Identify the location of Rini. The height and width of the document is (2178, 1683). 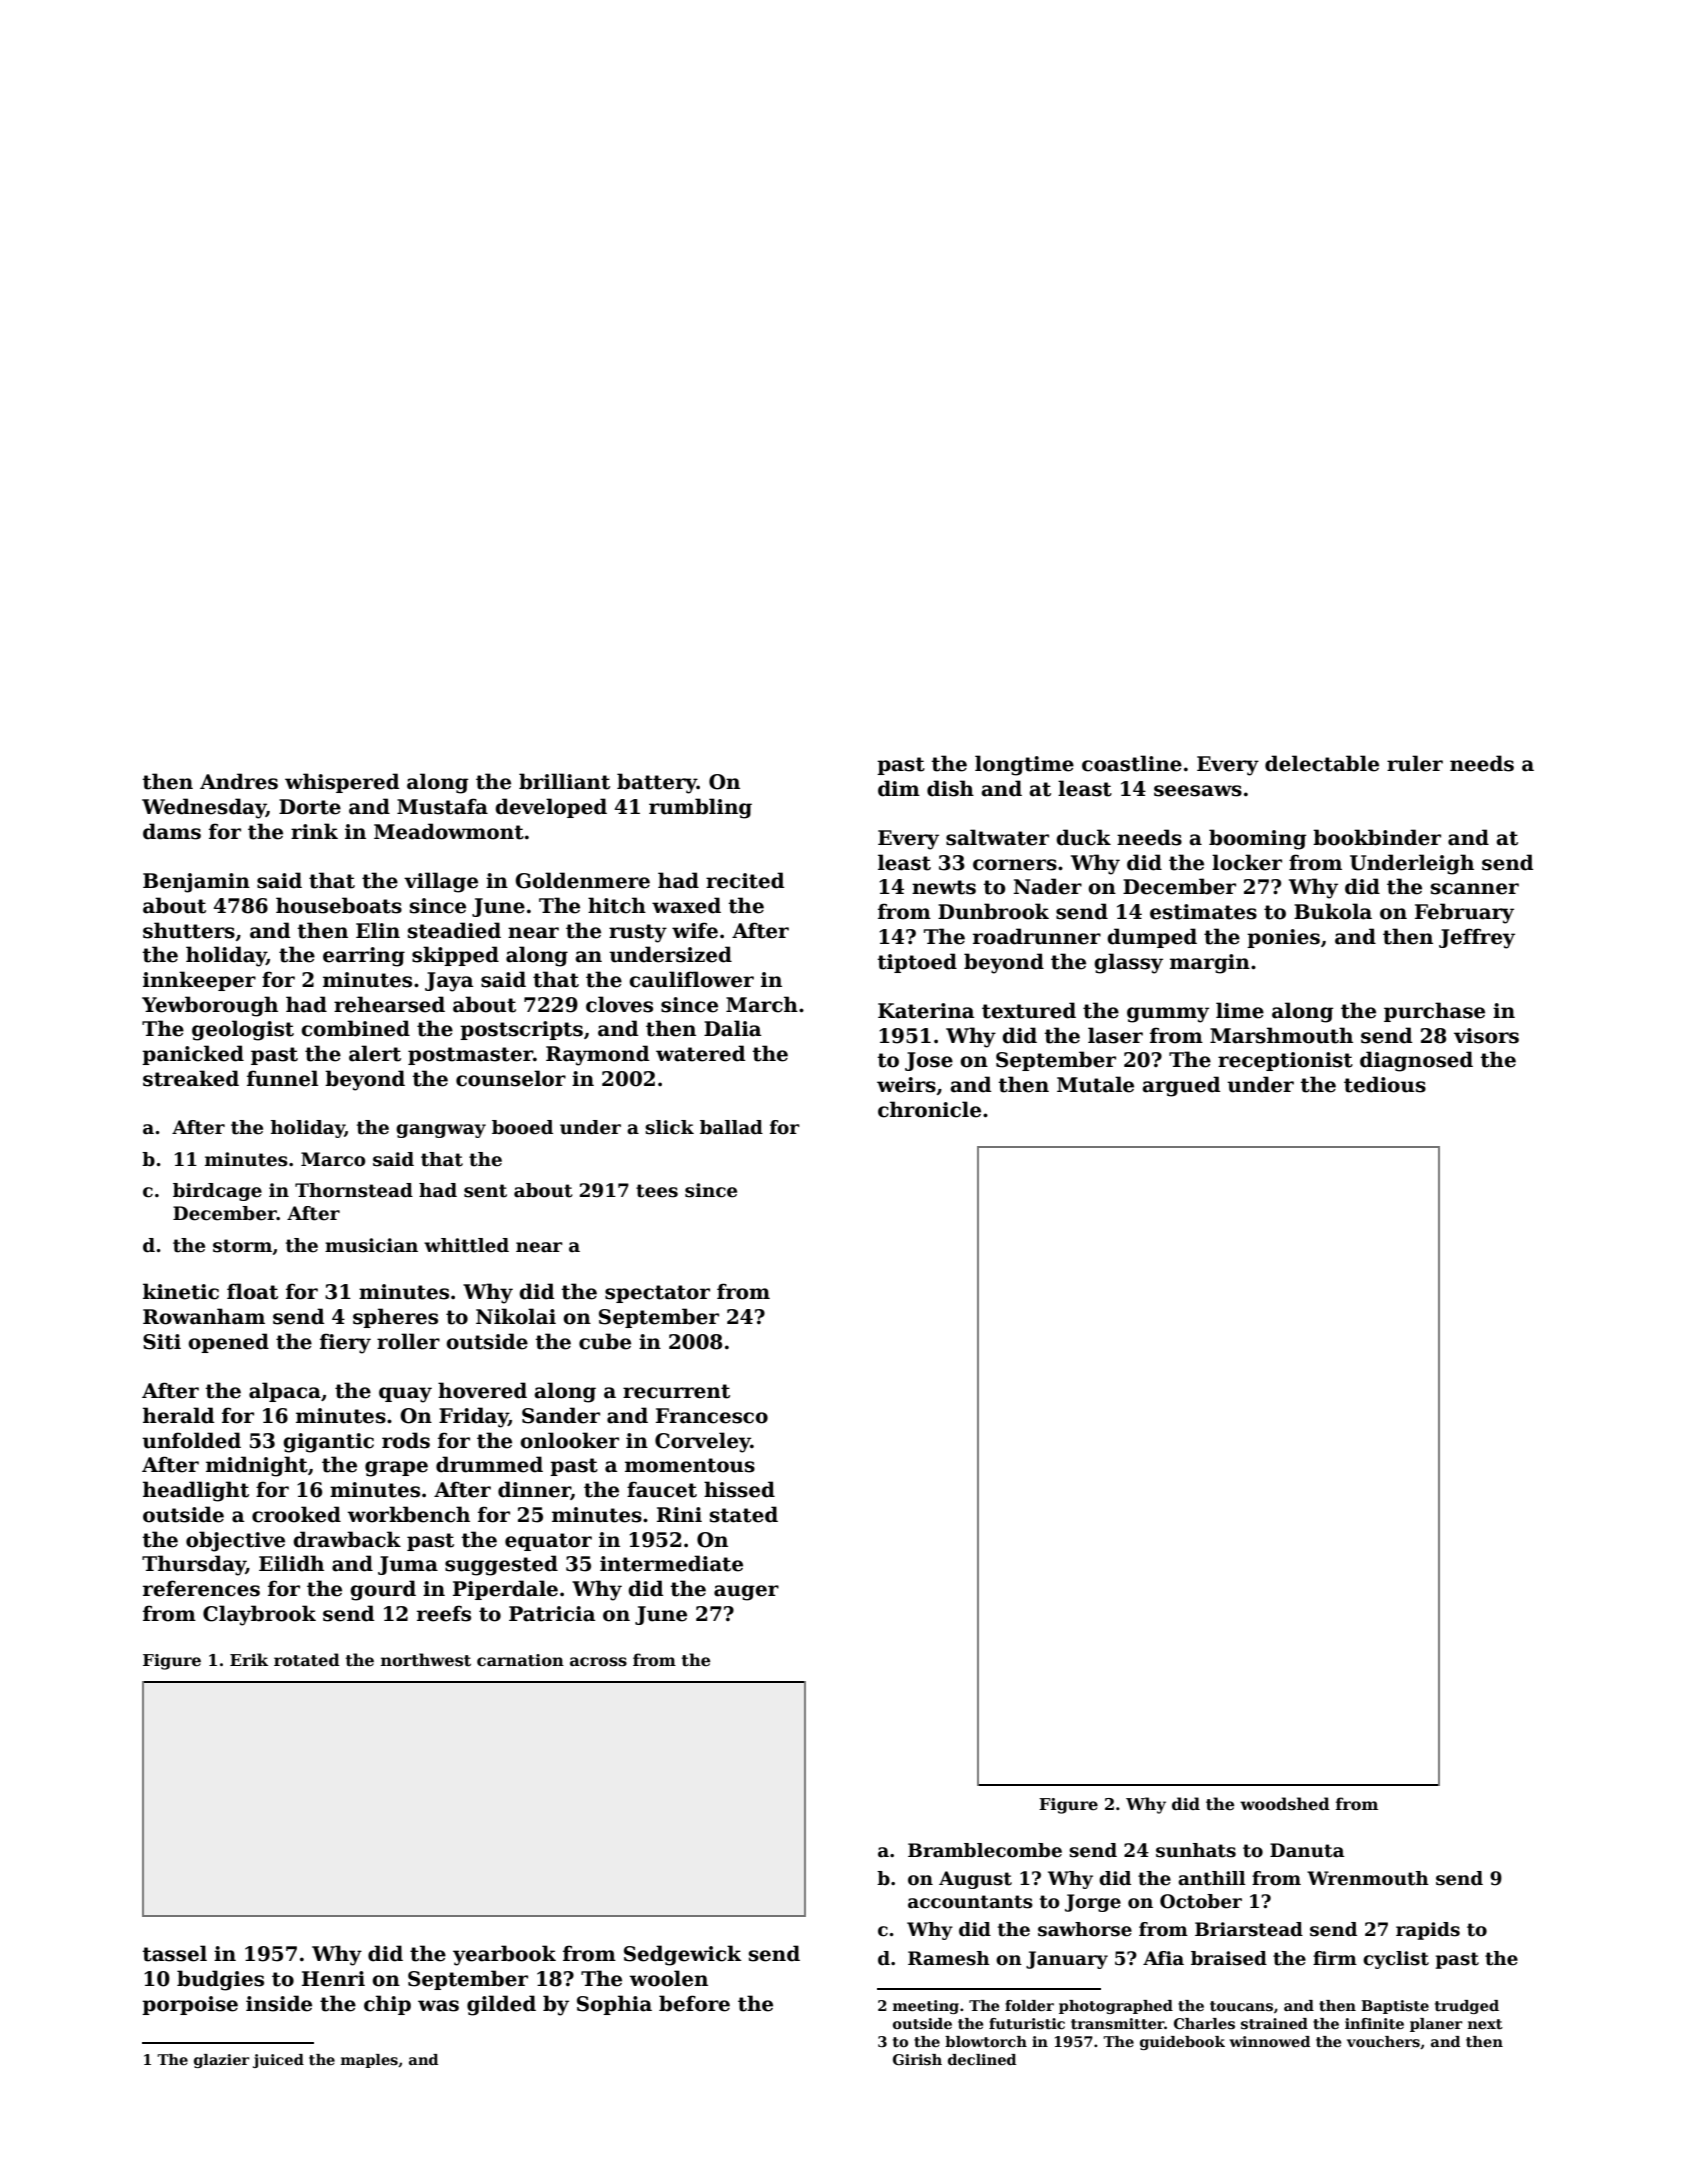
(679, 1514).
